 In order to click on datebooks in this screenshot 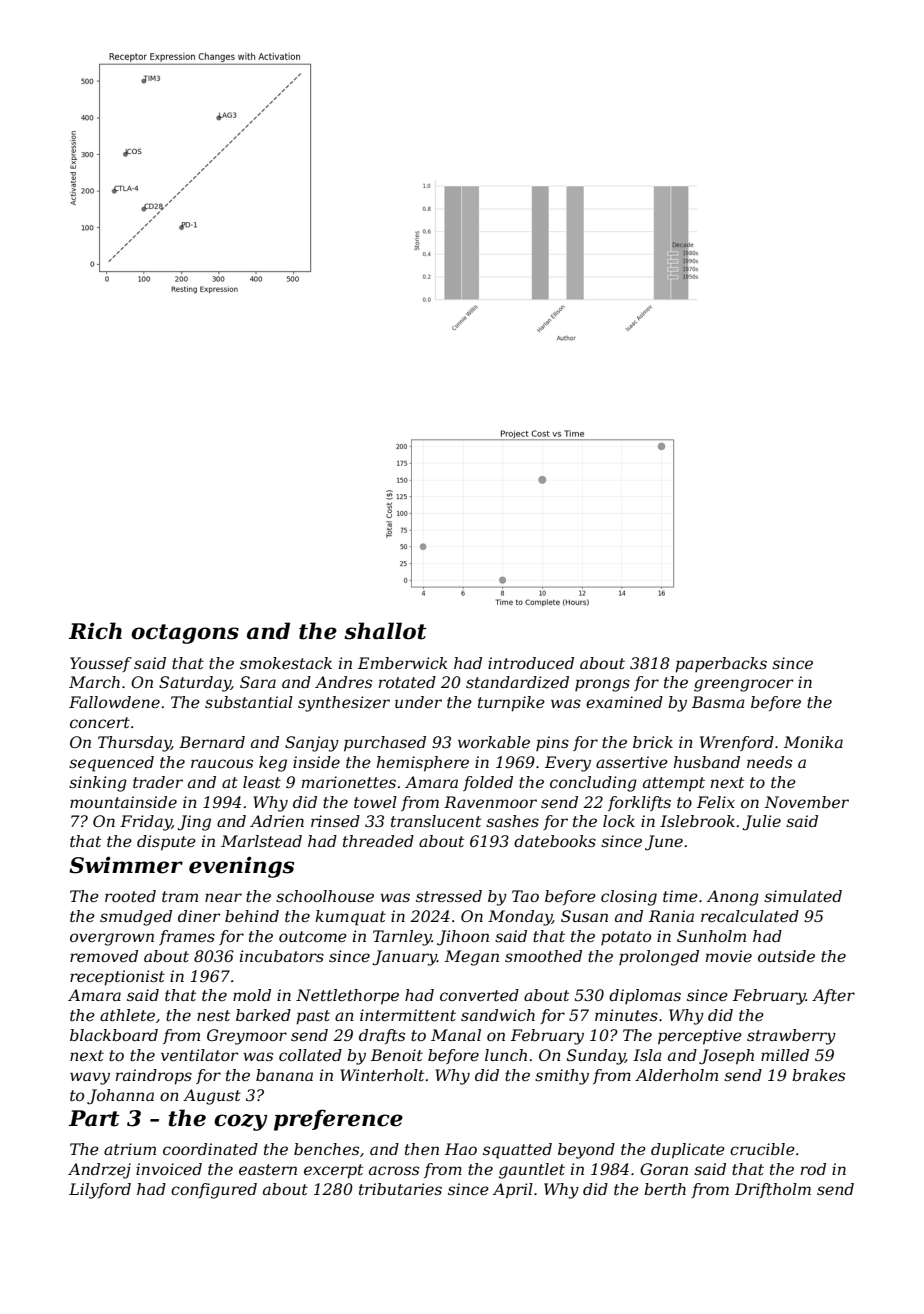, I will do `click(555, 841)`.
